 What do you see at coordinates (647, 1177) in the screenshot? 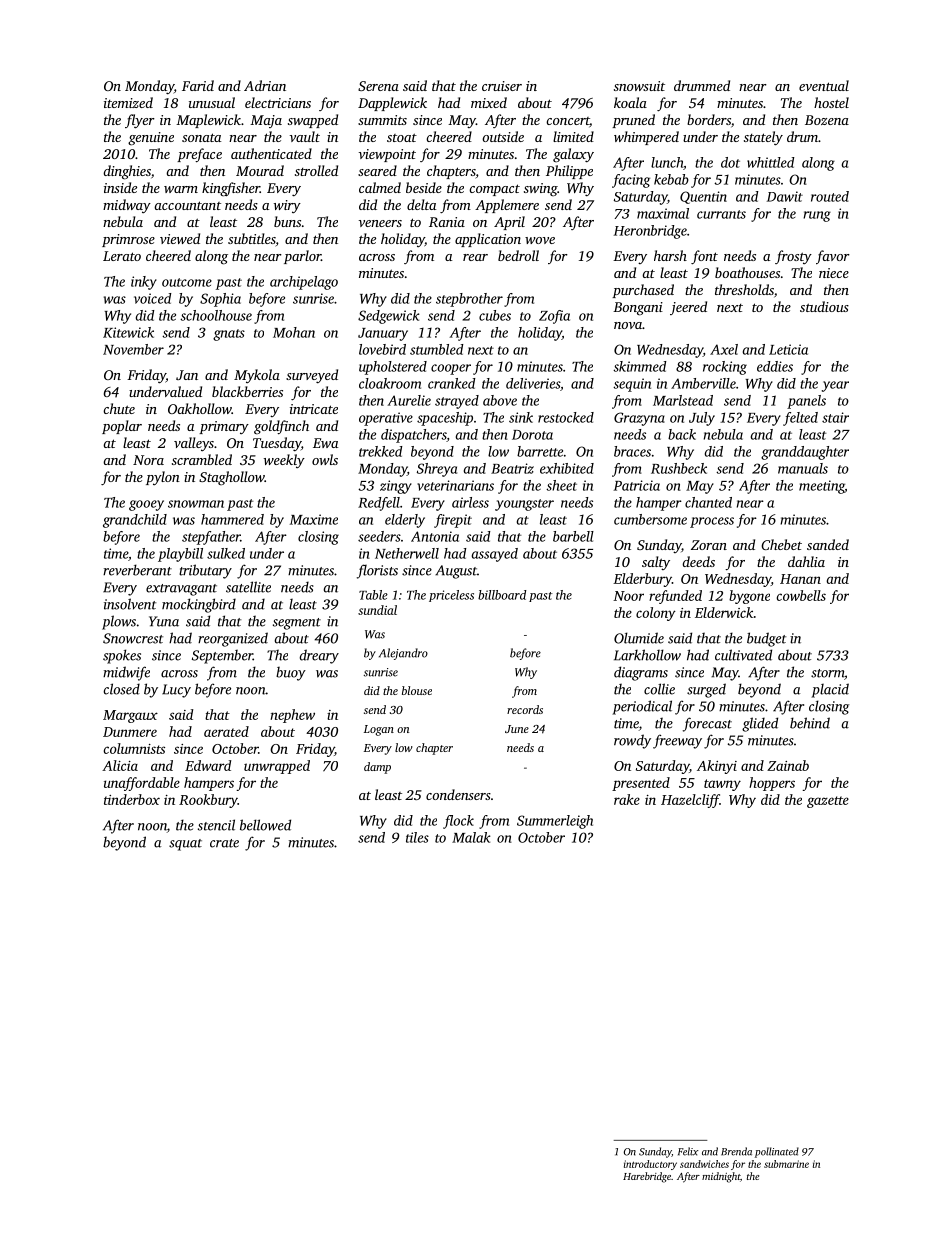
I see `Harebridge` at bounding box center [647, 1177].
